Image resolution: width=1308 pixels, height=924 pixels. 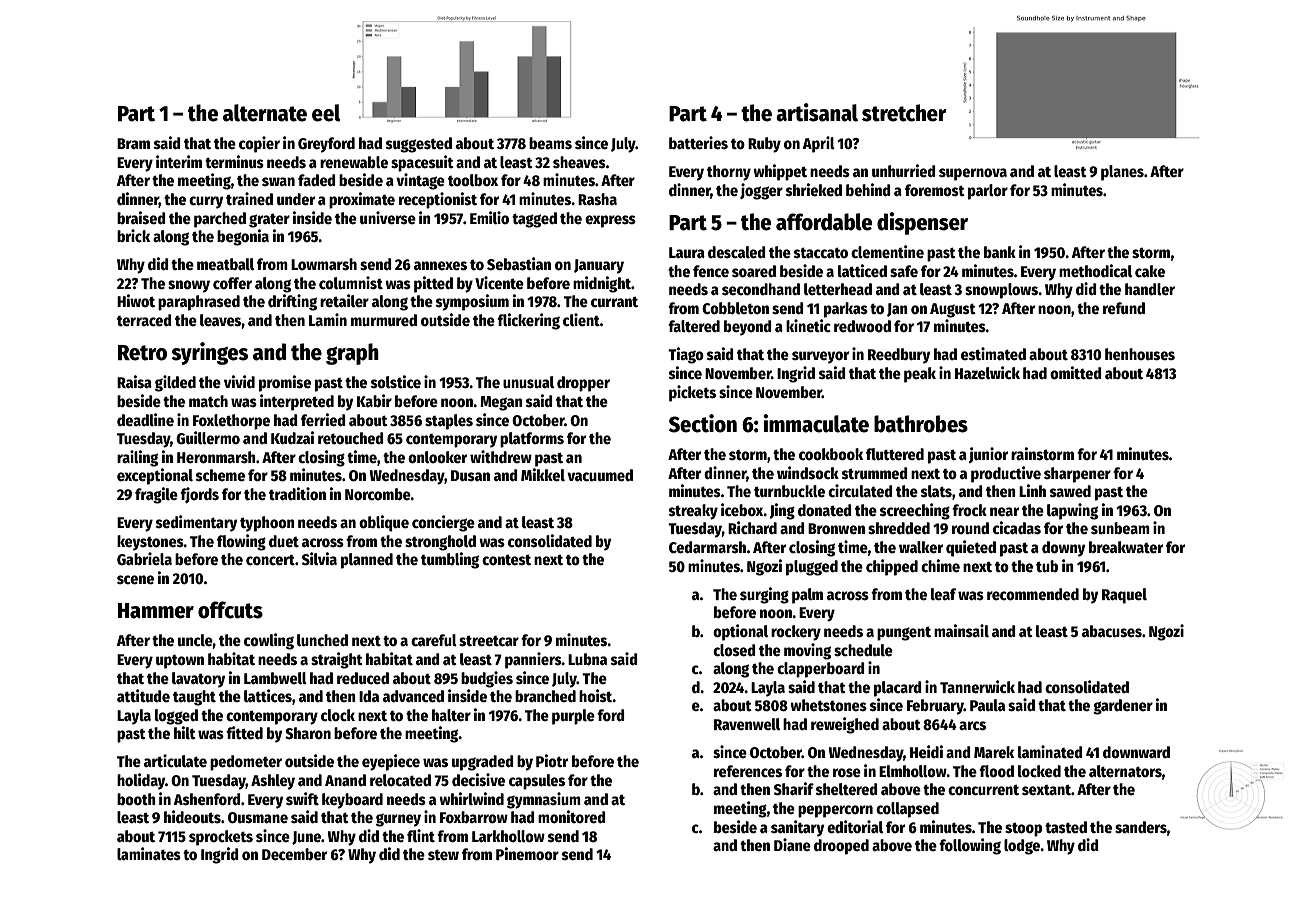 I want to click on stretcher, so click(x=904, y=113).
